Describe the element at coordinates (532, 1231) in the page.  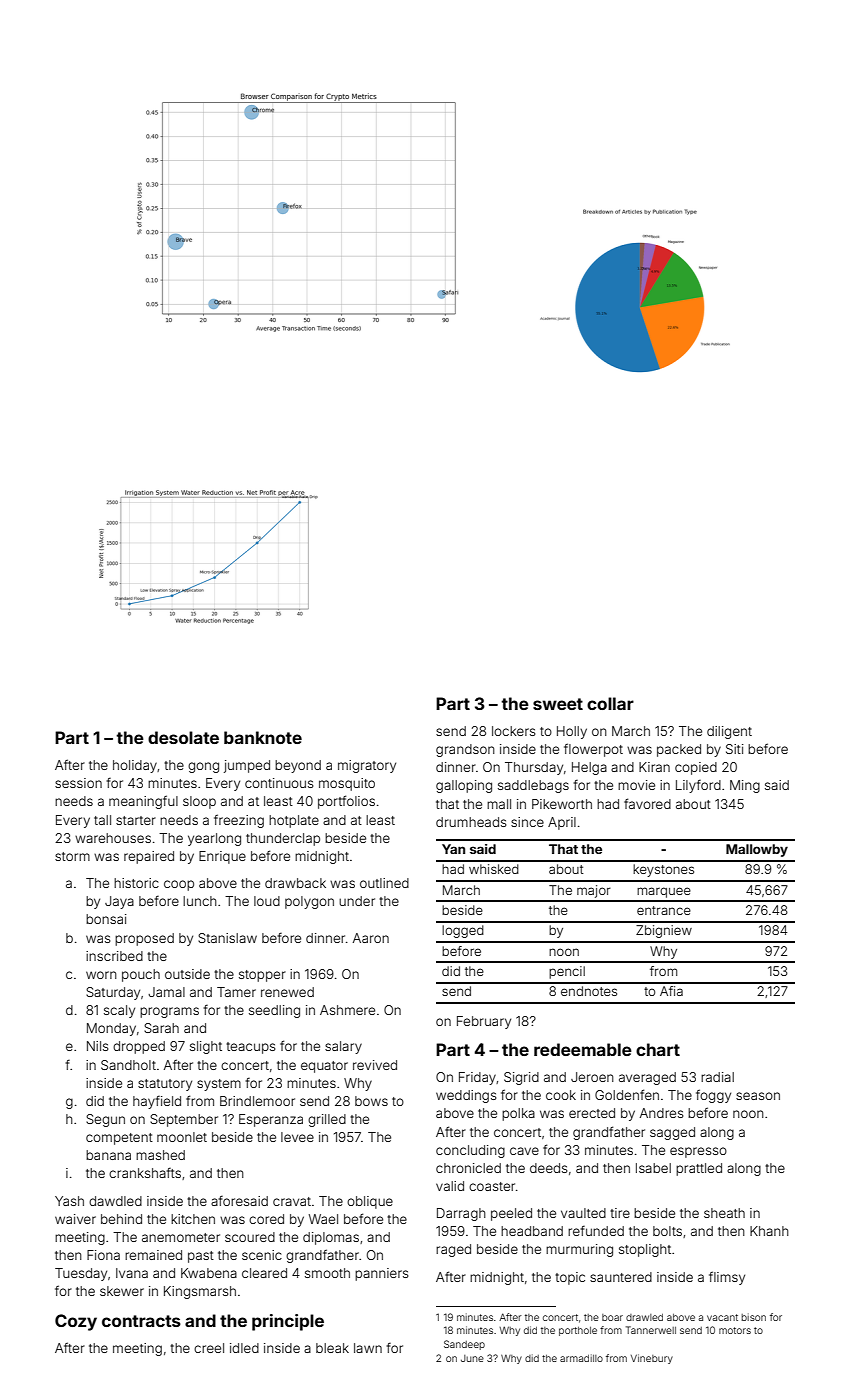
I see `headband` at that location.
